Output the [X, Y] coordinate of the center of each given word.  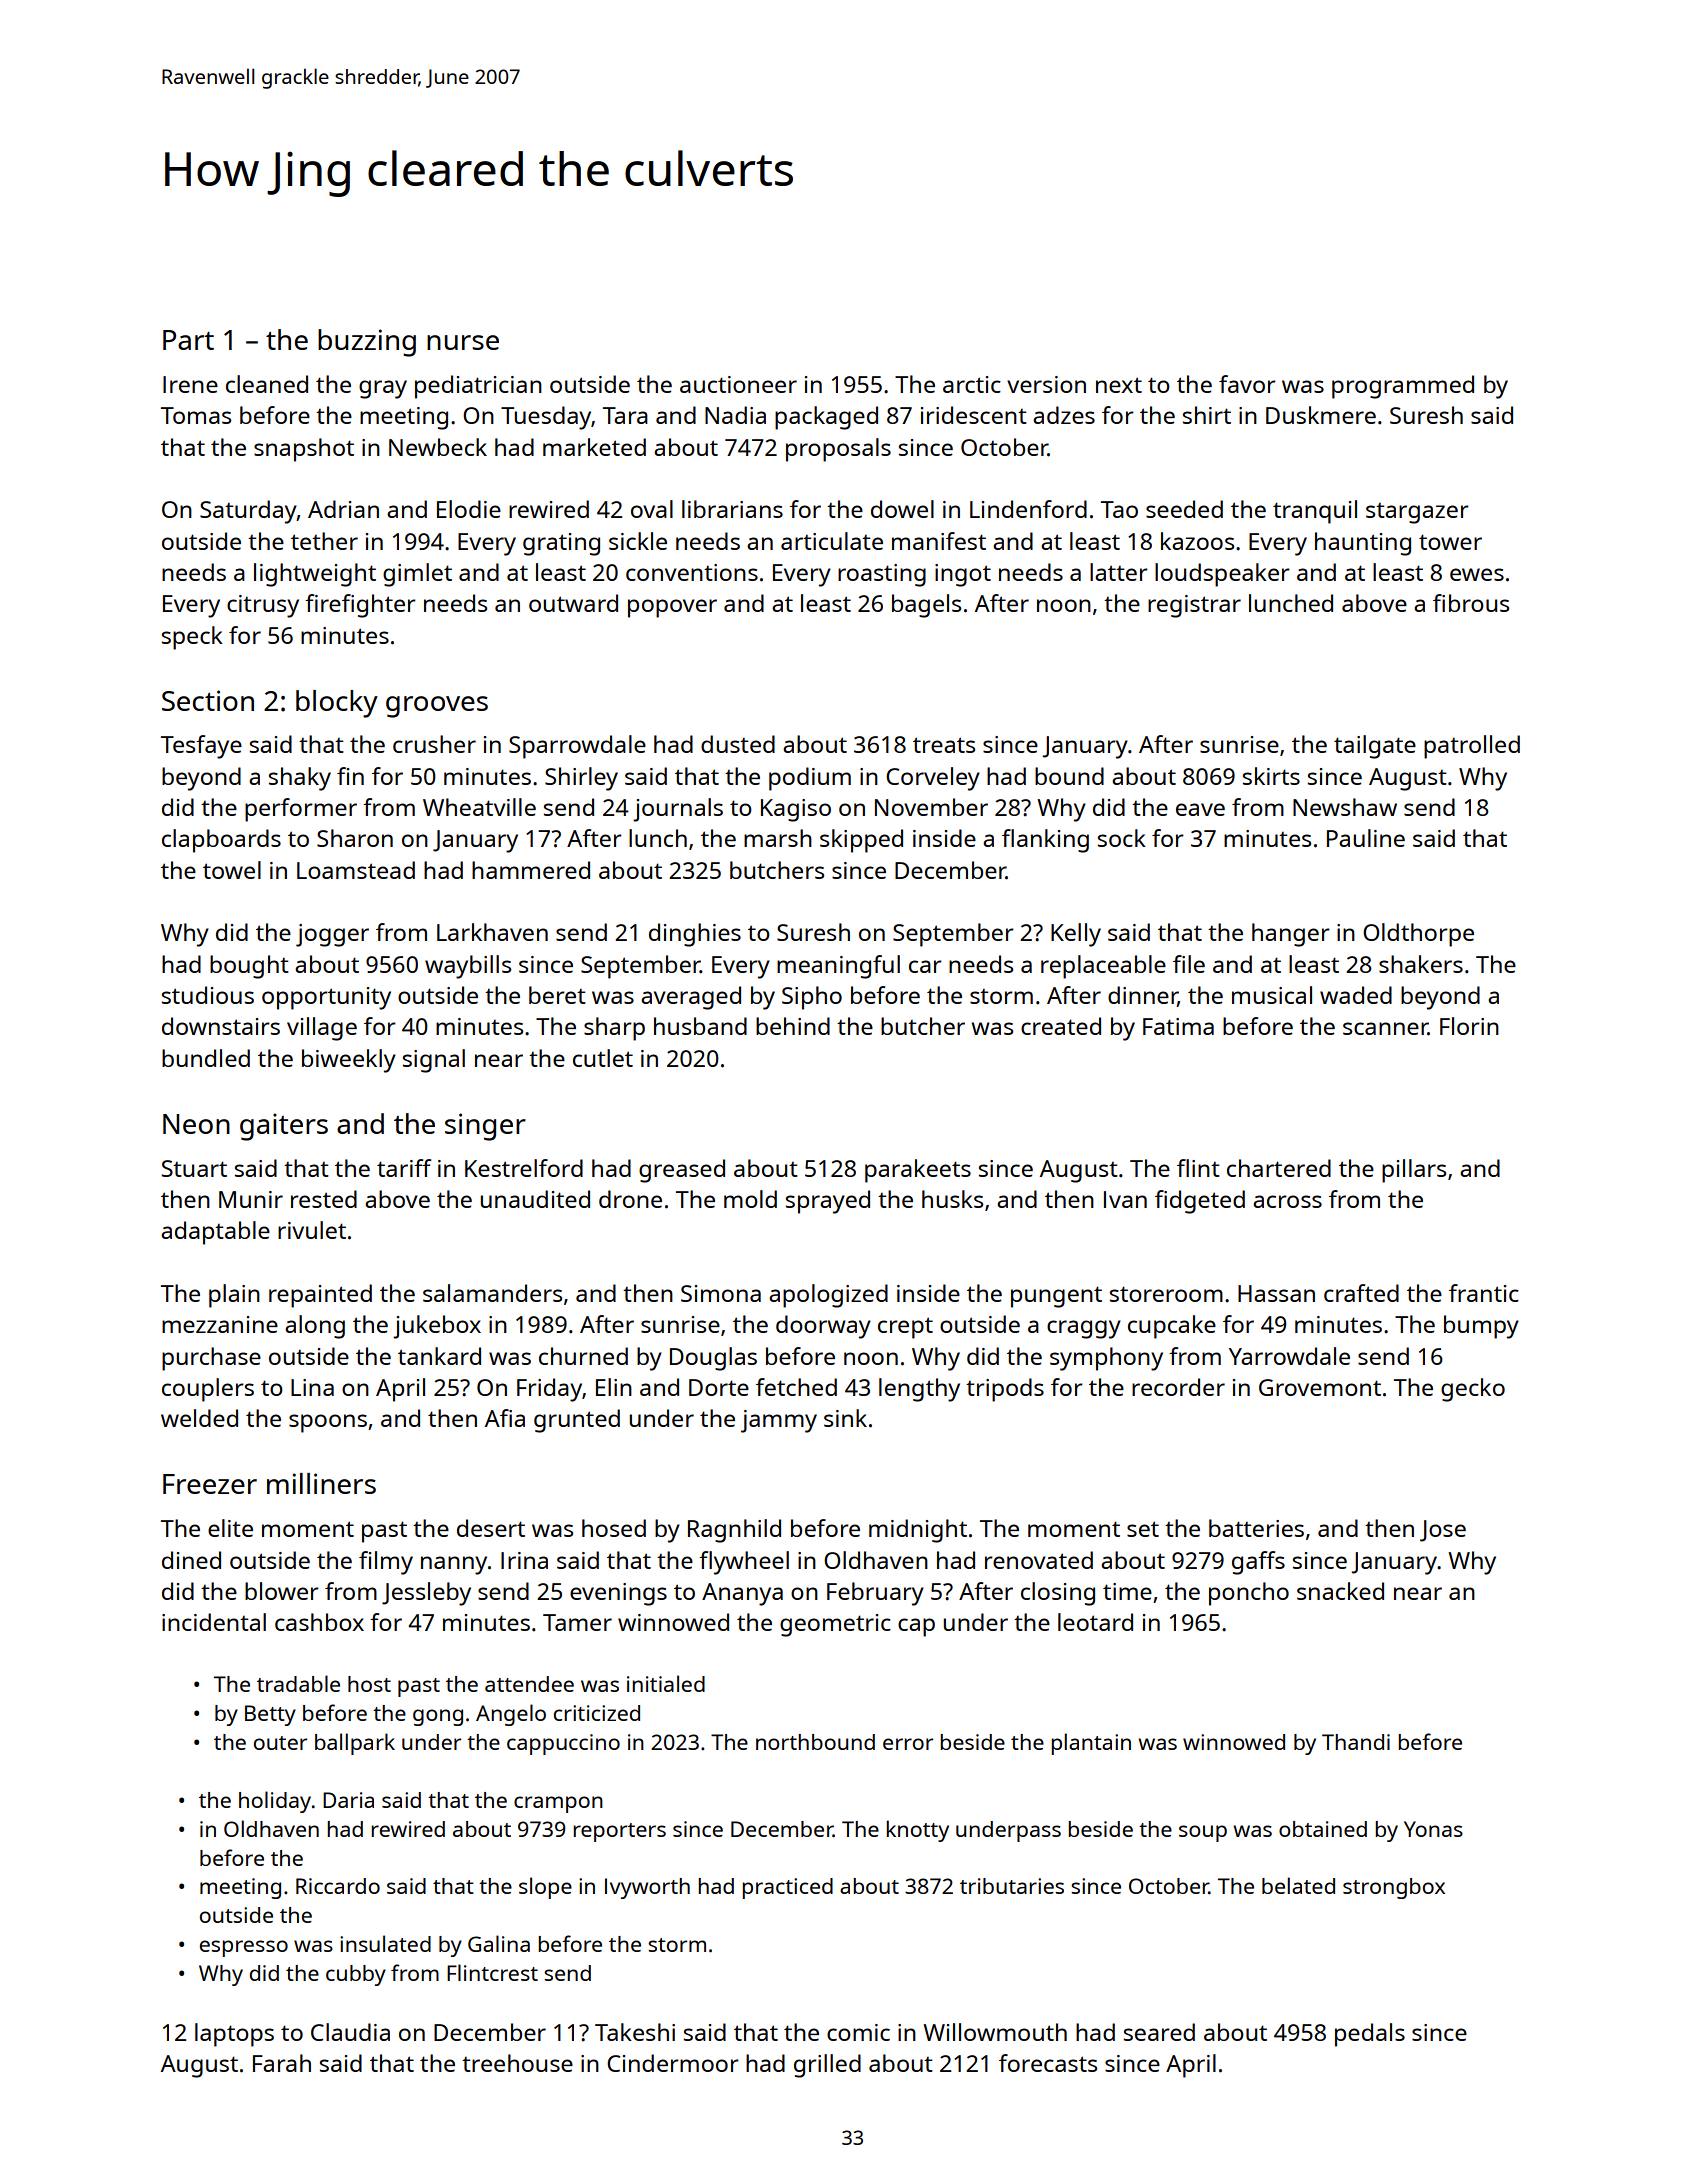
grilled [827, 2066]
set [1143, 1529]
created [1061, 1026]
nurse [463, 342]
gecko [1473, 1390]
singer [485, 1127]
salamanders [492, 1293]
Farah [282, 2063]
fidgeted [1200, 1202]
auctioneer [738, 384]
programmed [1403, 387]
